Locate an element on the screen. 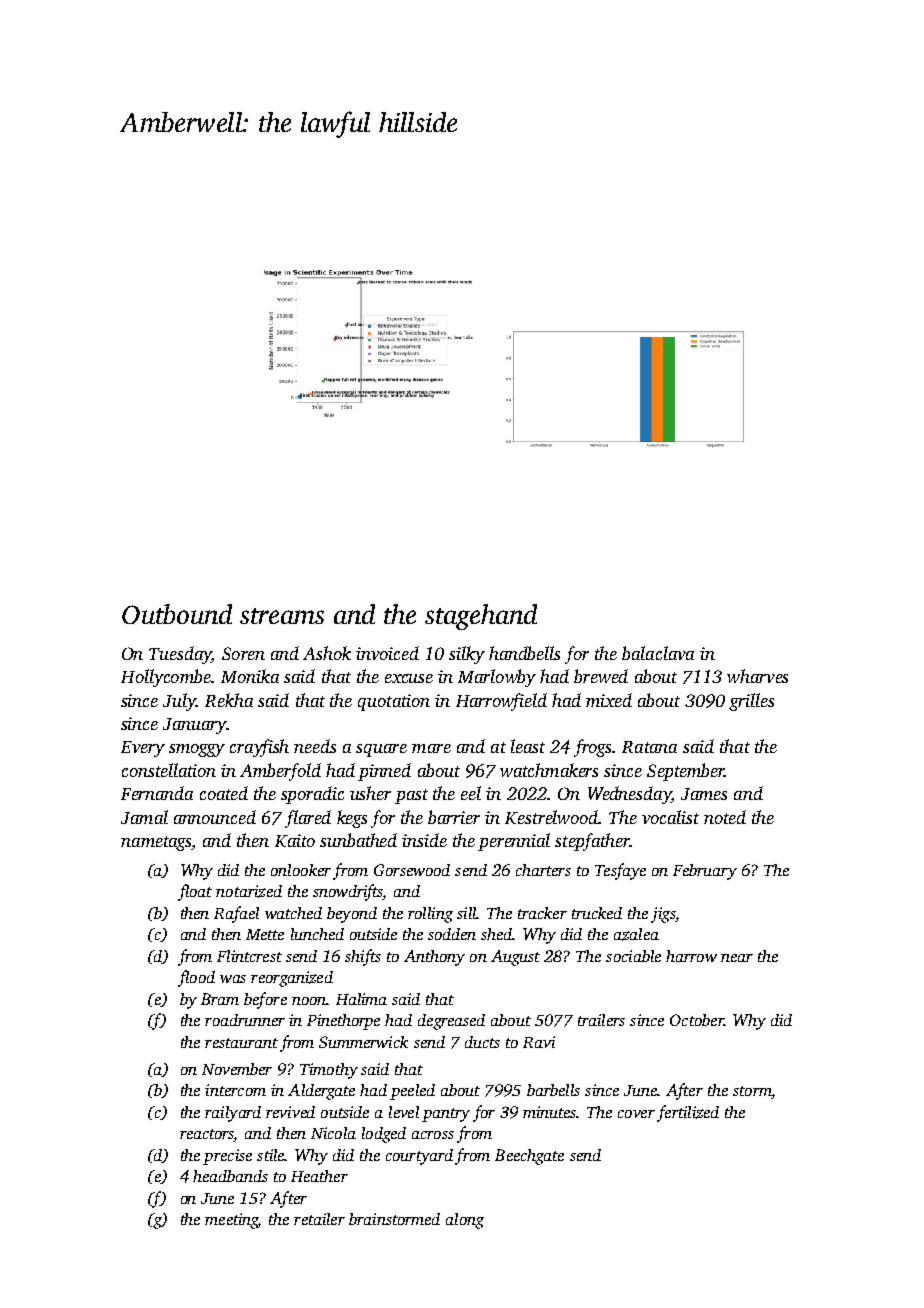  nametags is located at coordinates (156, 843).
